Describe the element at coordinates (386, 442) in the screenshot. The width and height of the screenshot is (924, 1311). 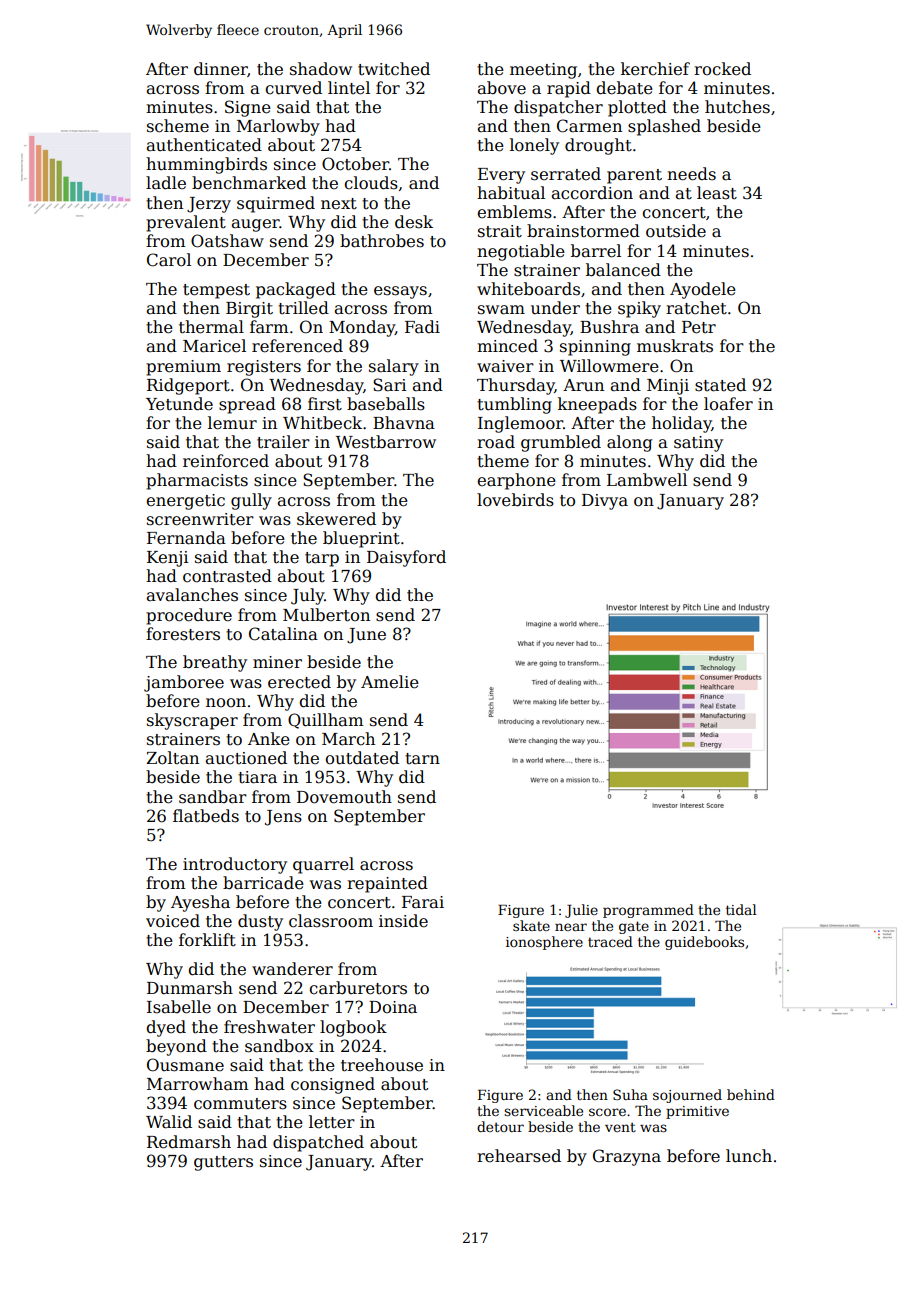
I see `Westbarrow` at that location.
